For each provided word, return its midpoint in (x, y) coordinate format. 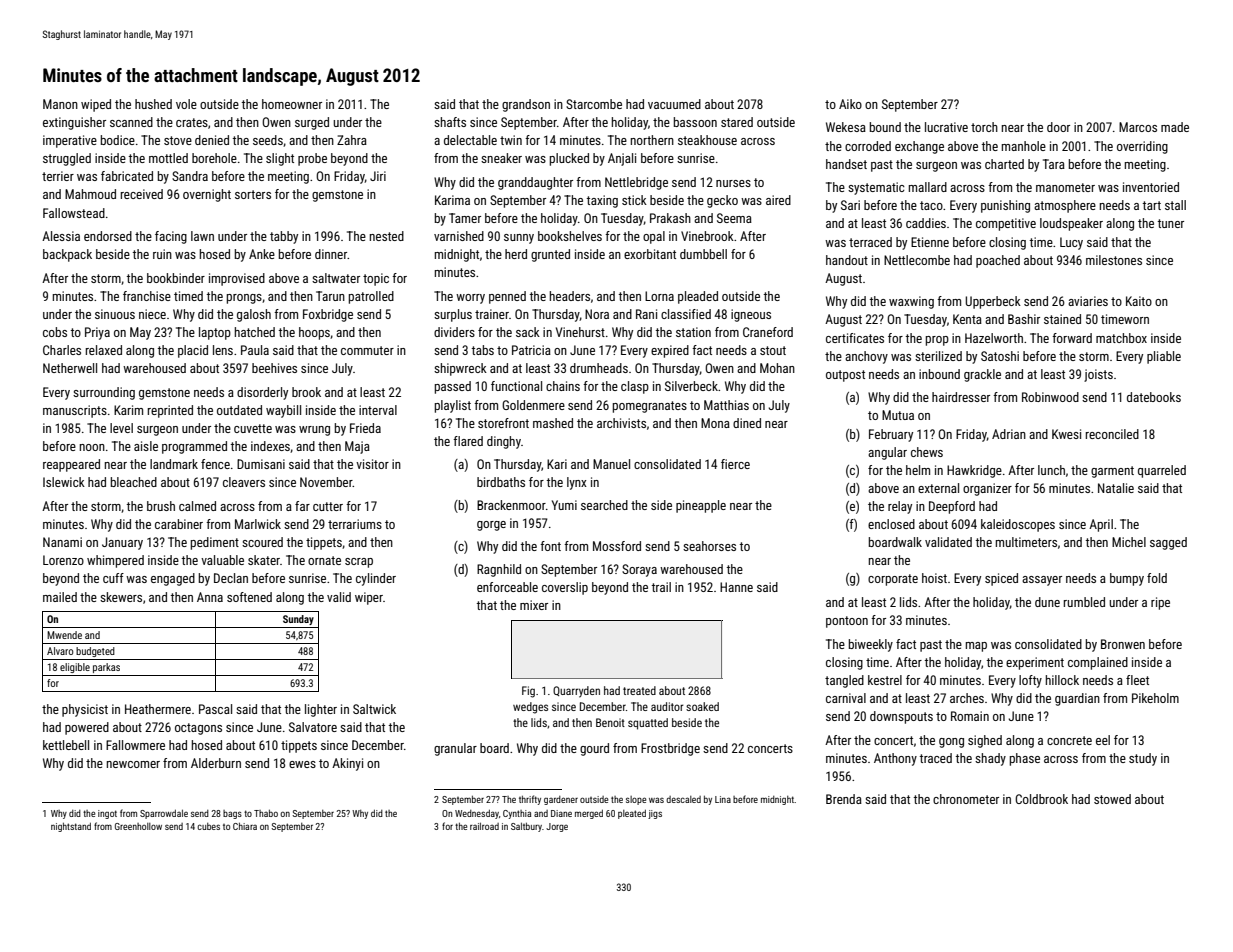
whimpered (115, 561)
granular (455, 749)
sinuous (115, 314)
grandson (526, 105)
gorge (491, 526)
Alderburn (216, 763)
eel (1103, 740)
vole (186, 104)
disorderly (262, 393)
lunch (1051, 470)
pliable (1164, 357)
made (1175, 127)
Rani (646, 314)
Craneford (768, 332)
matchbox (1121, 338)
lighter (321, 710)
